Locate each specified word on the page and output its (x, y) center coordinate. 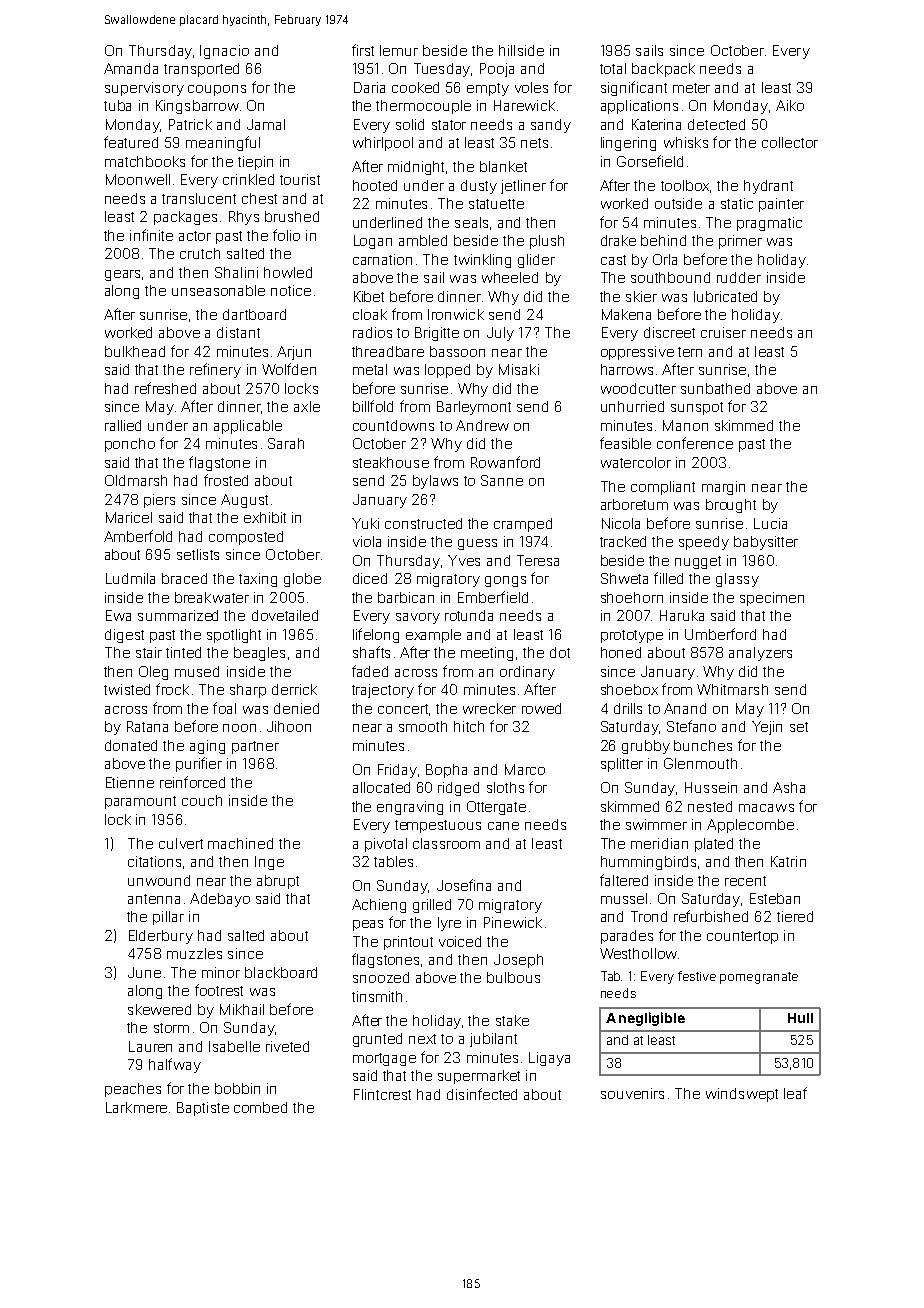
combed (260, 1107)
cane (503, 826)
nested (710, 806)
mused (197, 671)
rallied (123, 425)
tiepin (255, 163)
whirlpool (383, 144)
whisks (686, 142)
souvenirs (632, 1093)
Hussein (711, 787)
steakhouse (391, 462)
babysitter (766, 543)
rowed (541, 708)
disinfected (482, 1094)
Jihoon (289, 726)
